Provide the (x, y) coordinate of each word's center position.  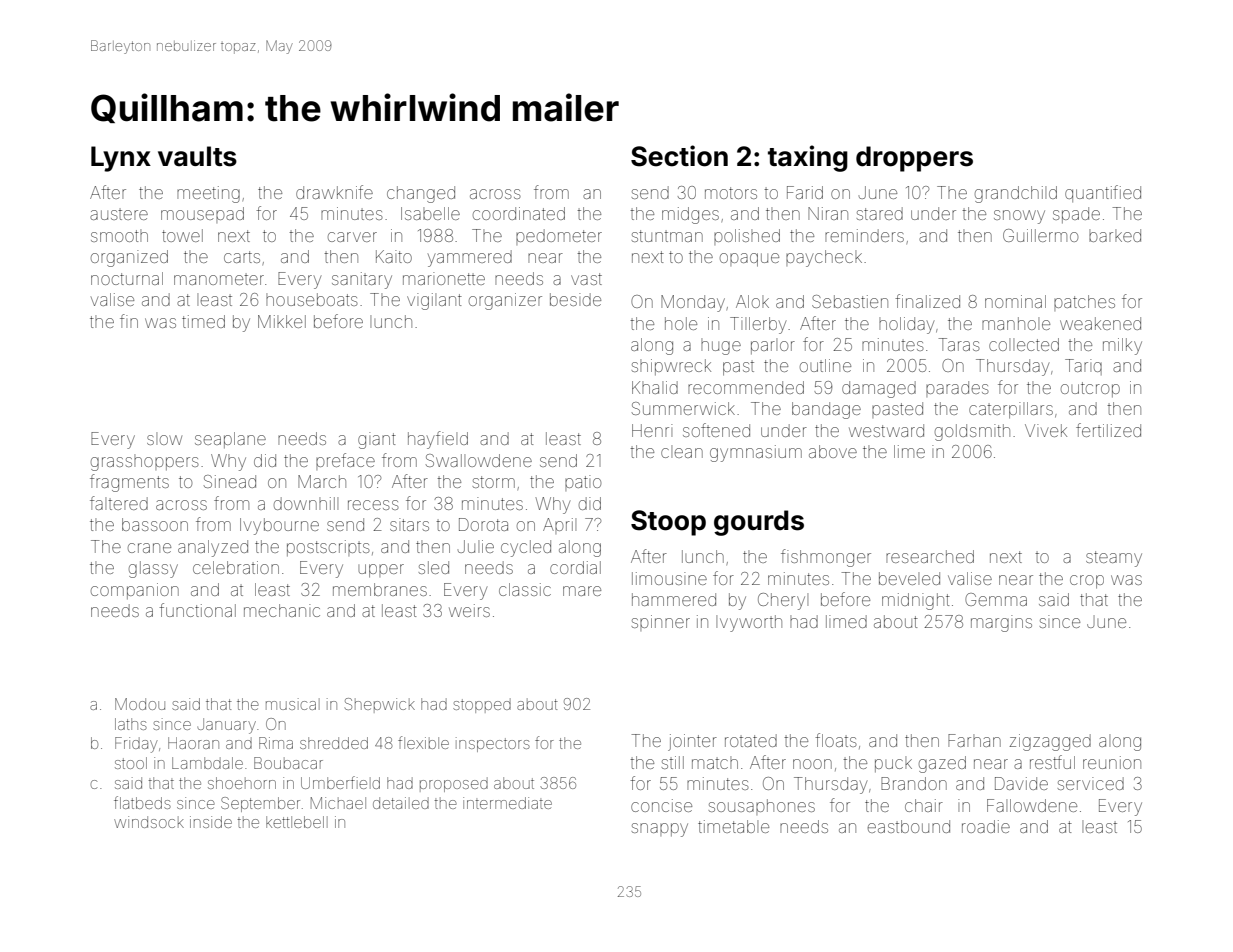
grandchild (1016, 194)
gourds (759, 523)
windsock (149, 822)
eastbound (909, 826)
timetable (733, 826)
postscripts (328, 548)
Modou (140, 704)
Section (679, 156)
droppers (914, 159)
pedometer (559, 237)
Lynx (121, 159)
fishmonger (826, 558)
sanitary (362, 280)
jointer (692, 742)
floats (836, 740)
